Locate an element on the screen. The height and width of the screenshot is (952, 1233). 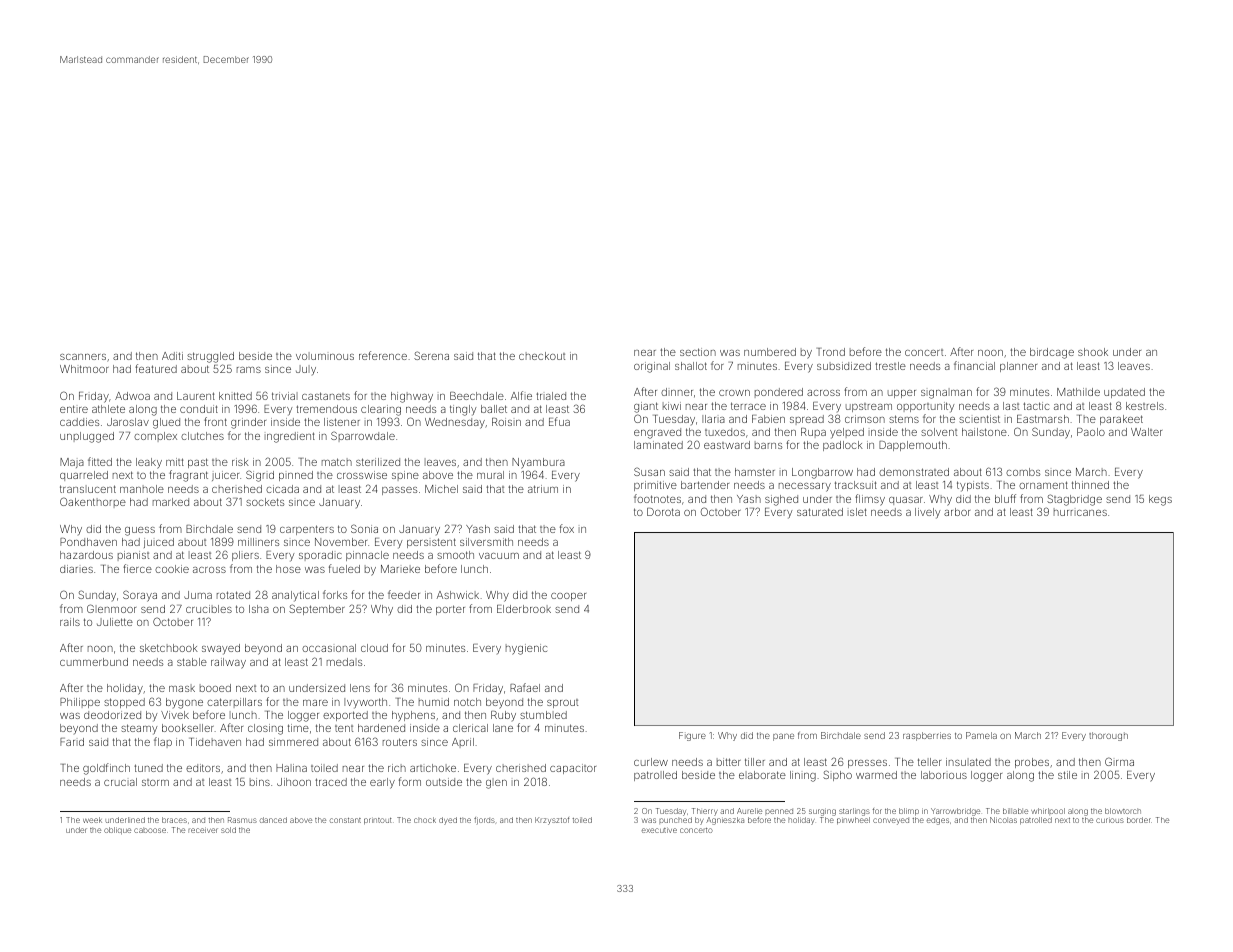
arbor is located at coordinates (957, 512).
